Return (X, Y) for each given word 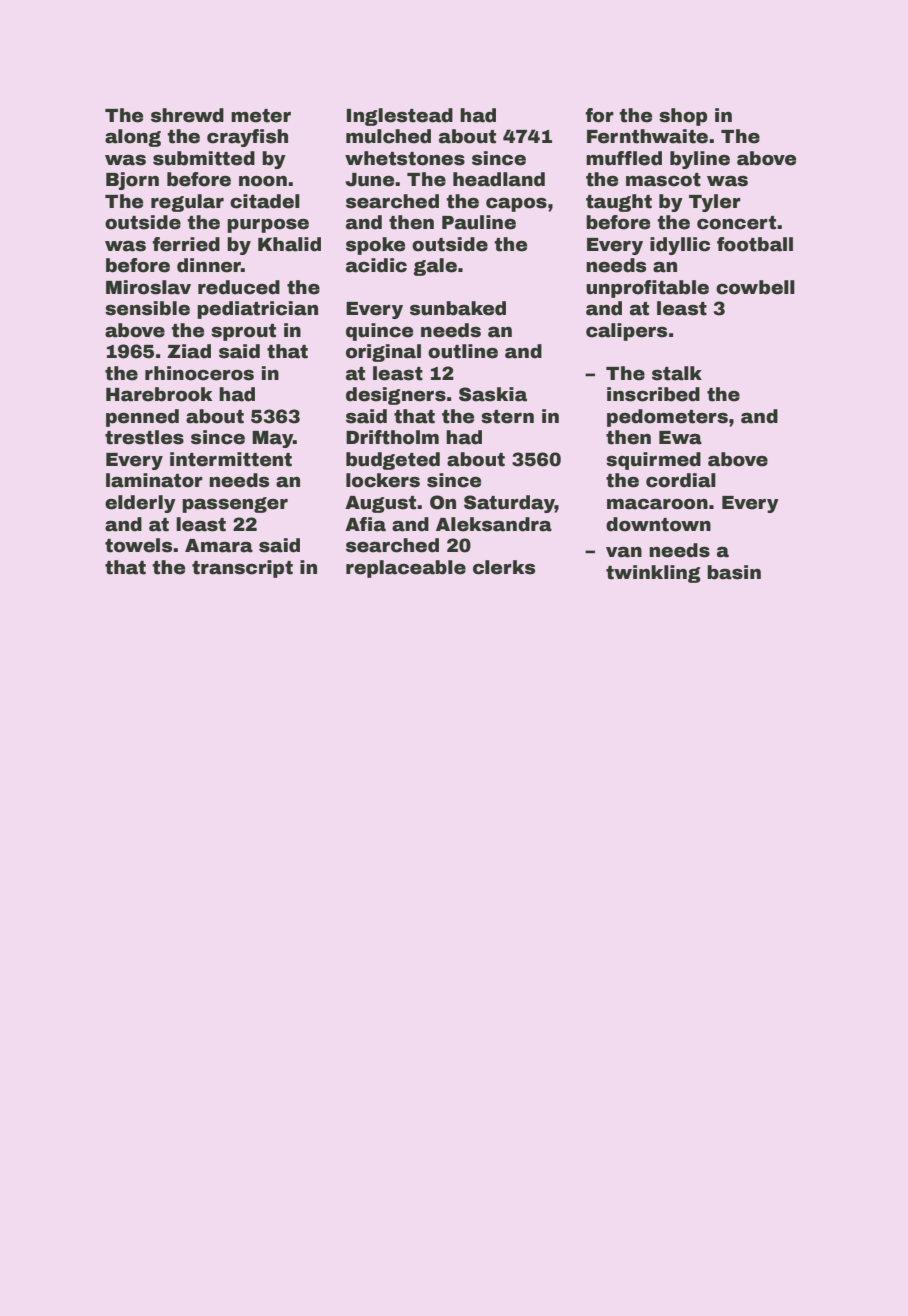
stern (507, 417)
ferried (186, 244)
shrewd (187, 115)
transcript (242, 569)
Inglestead (400, 117)
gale (435, 267)
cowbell (755, 287)
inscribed (653, 394)
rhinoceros (199, 373)
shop (683, 117)
